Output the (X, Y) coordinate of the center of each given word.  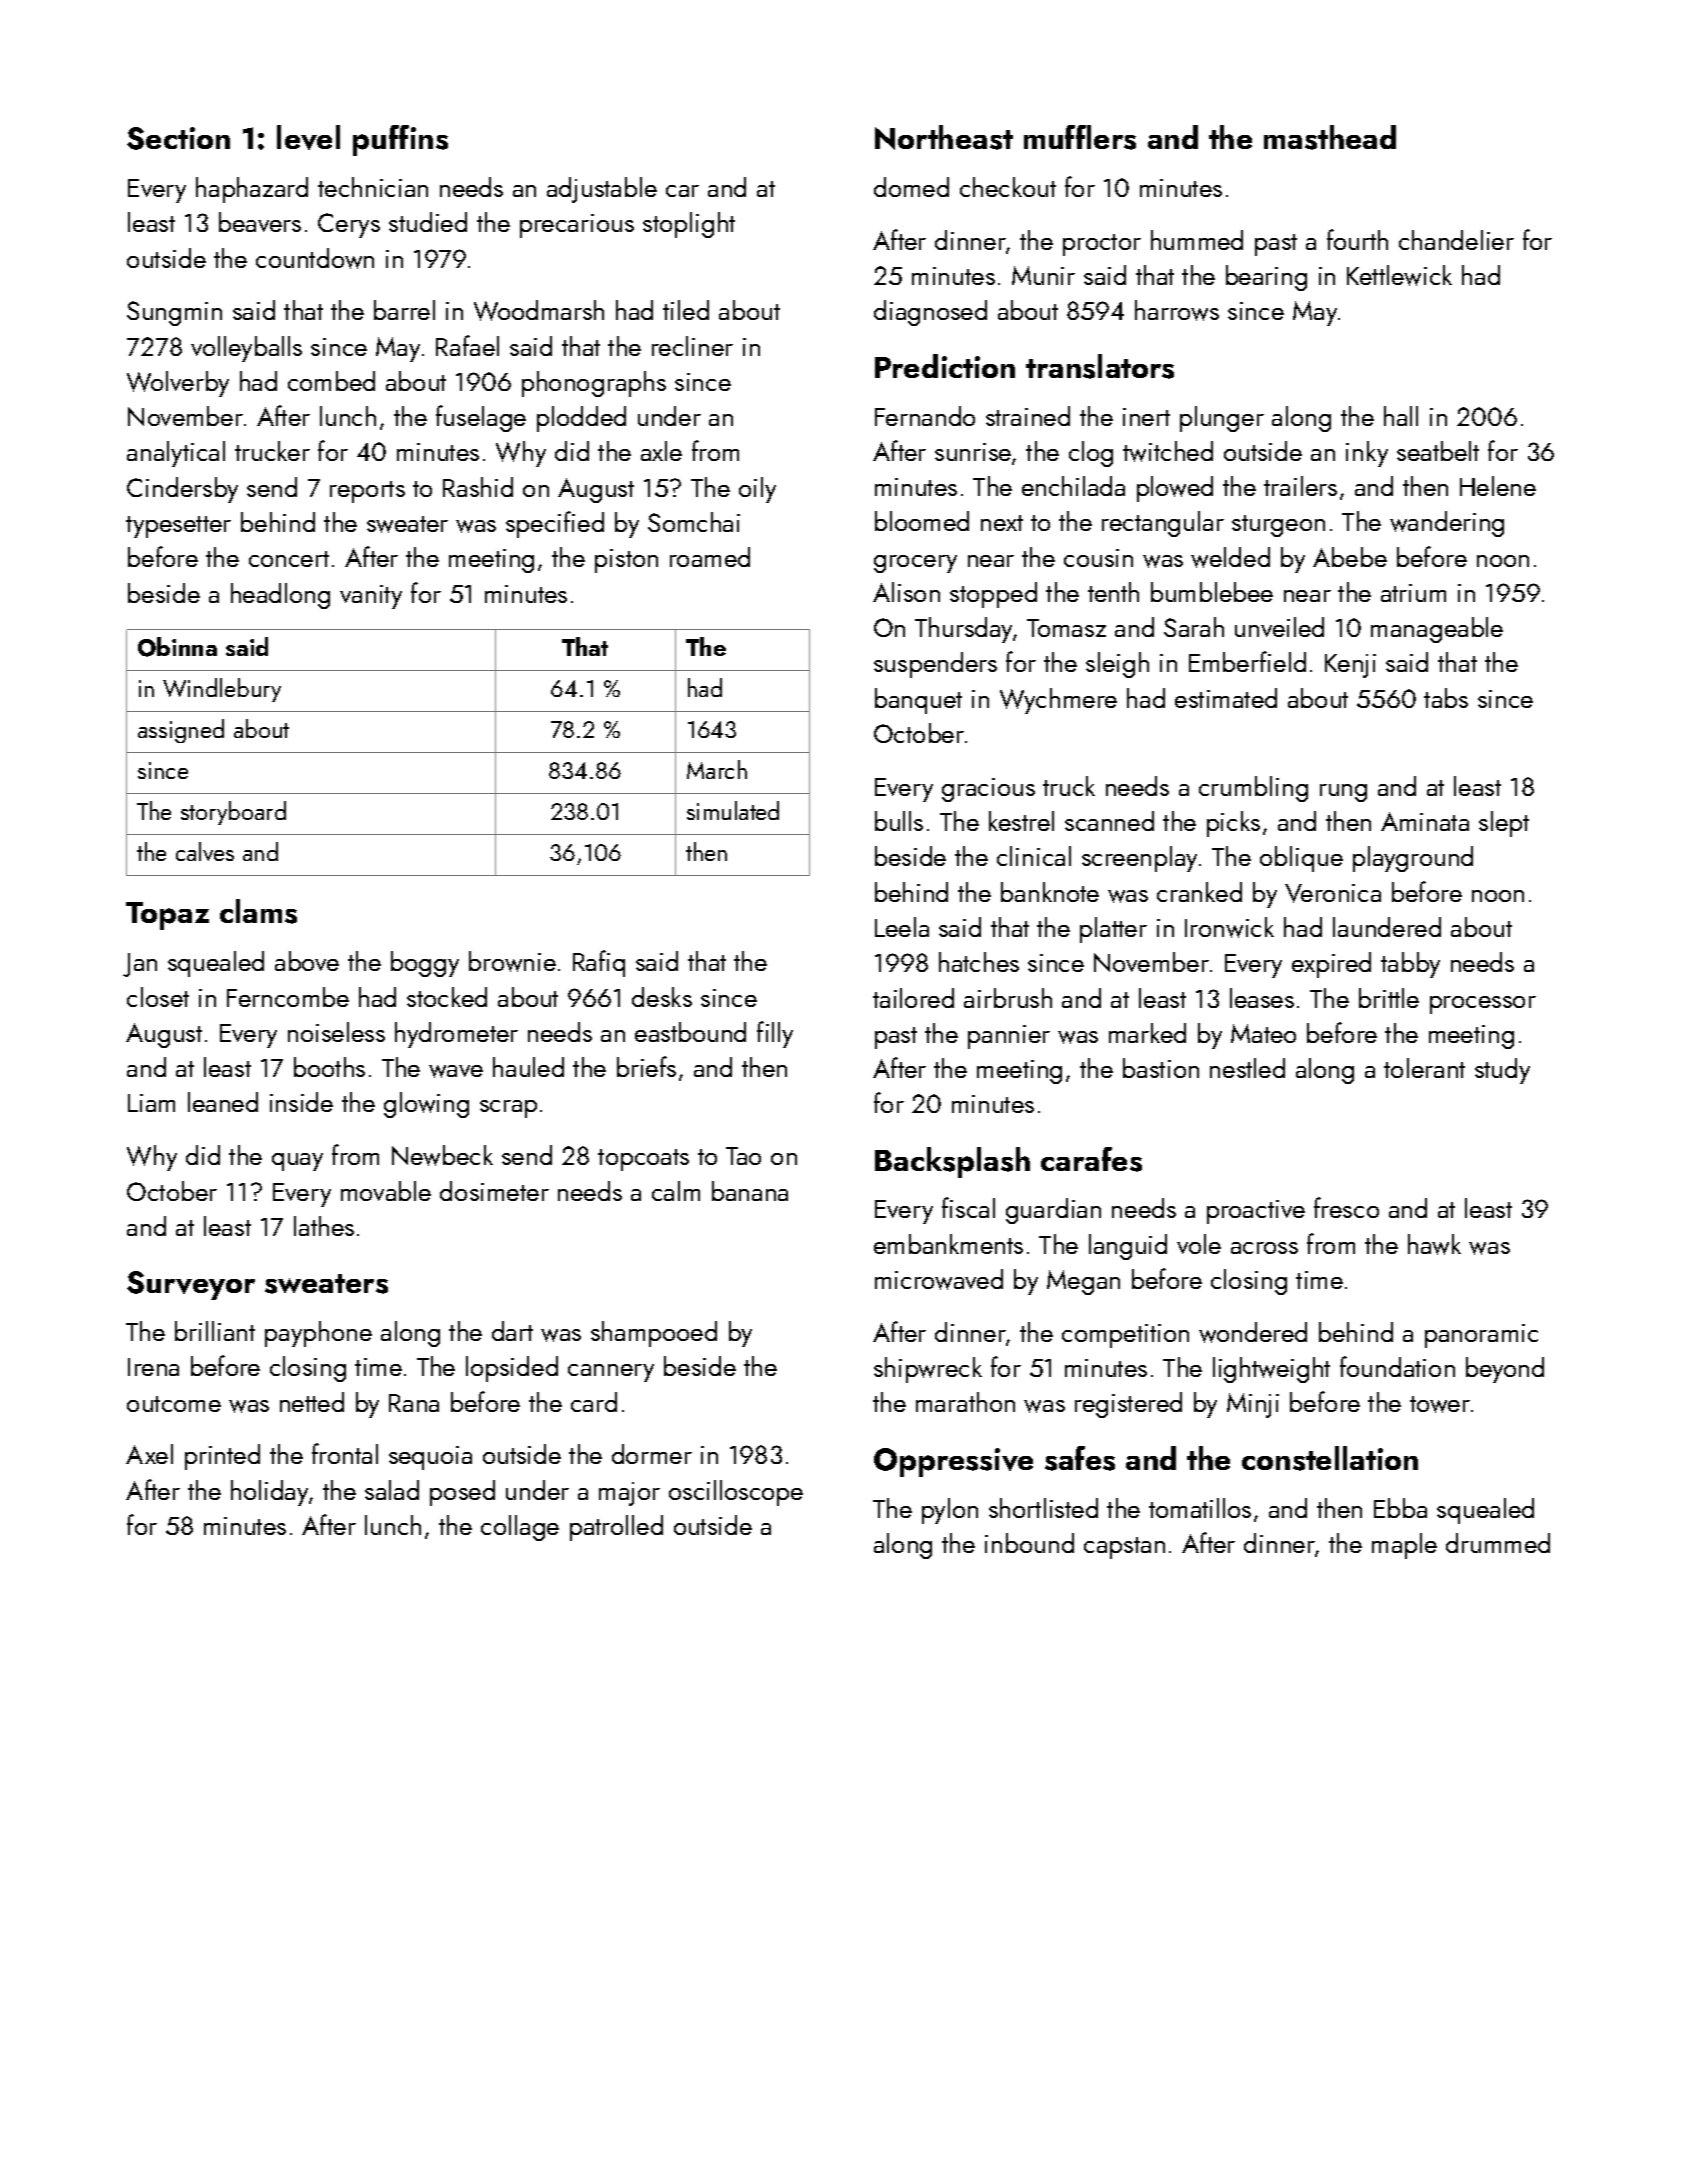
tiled (686, 310)
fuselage (481, 418)
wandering (1447, 524)
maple (1404, 1546)
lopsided (512, 1369)
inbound (1029, 1543)
